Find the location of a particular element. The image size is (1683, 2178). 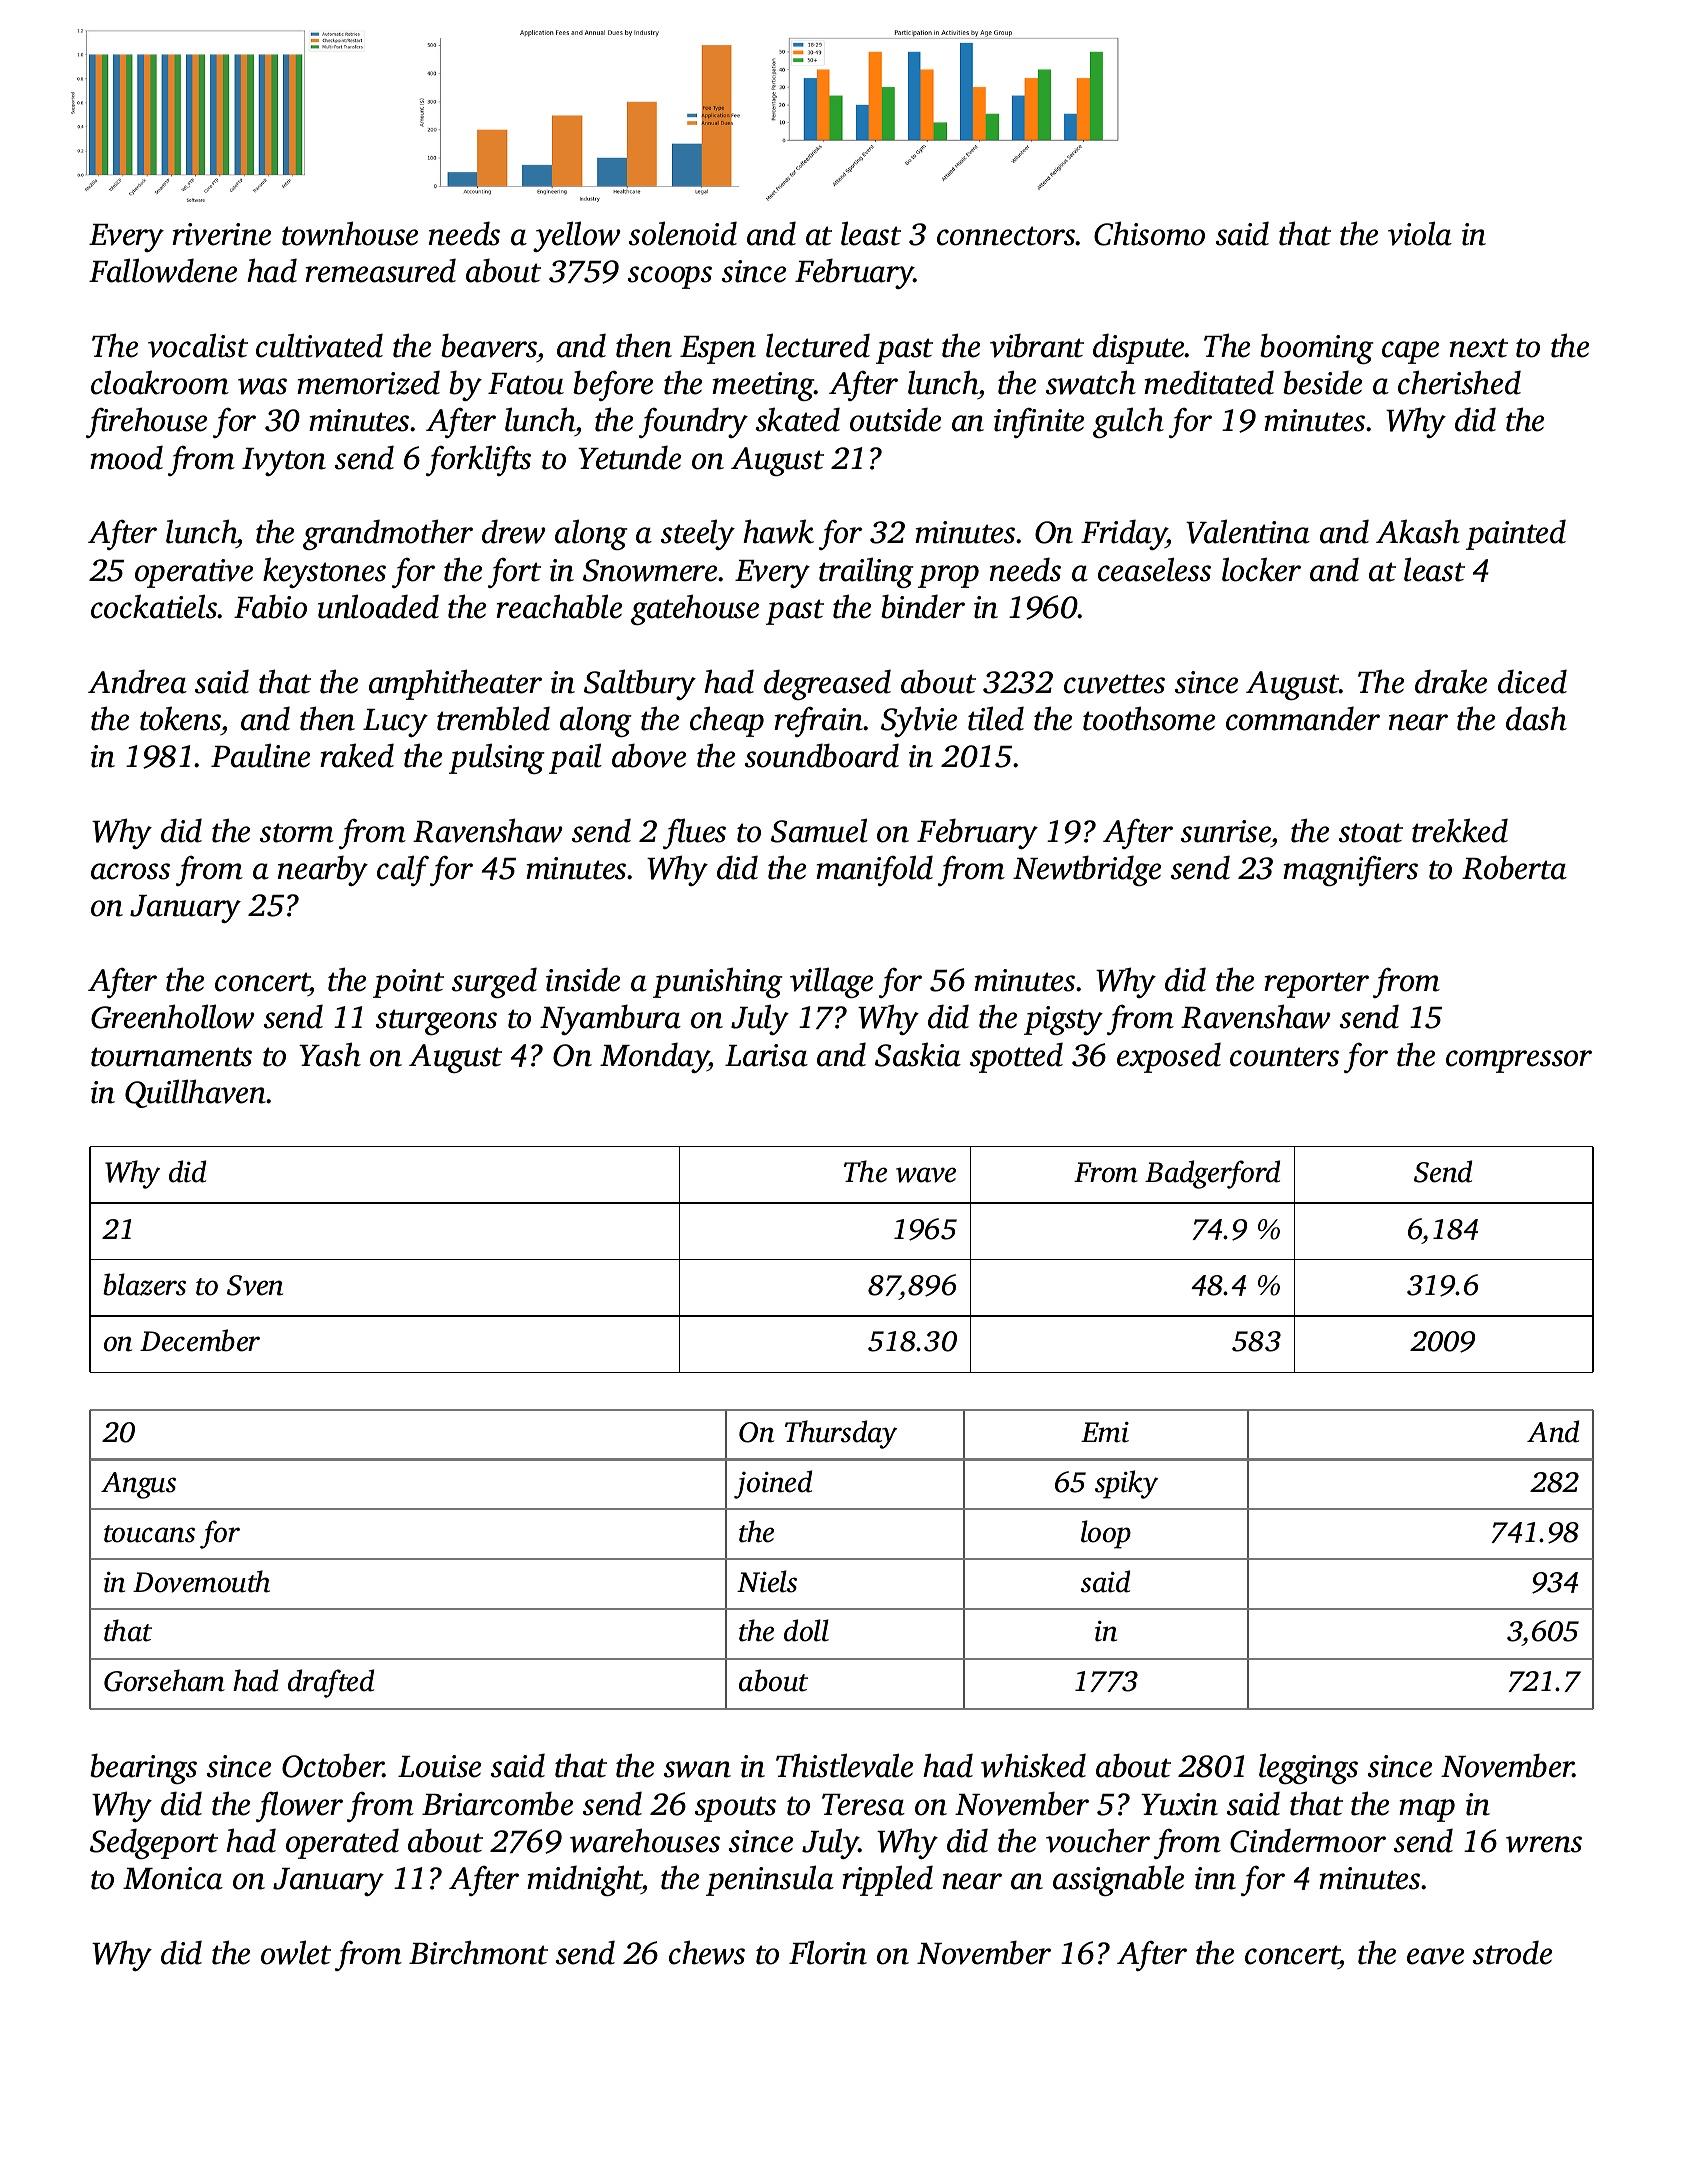

Angus is located at coordinates (138, 1485).
